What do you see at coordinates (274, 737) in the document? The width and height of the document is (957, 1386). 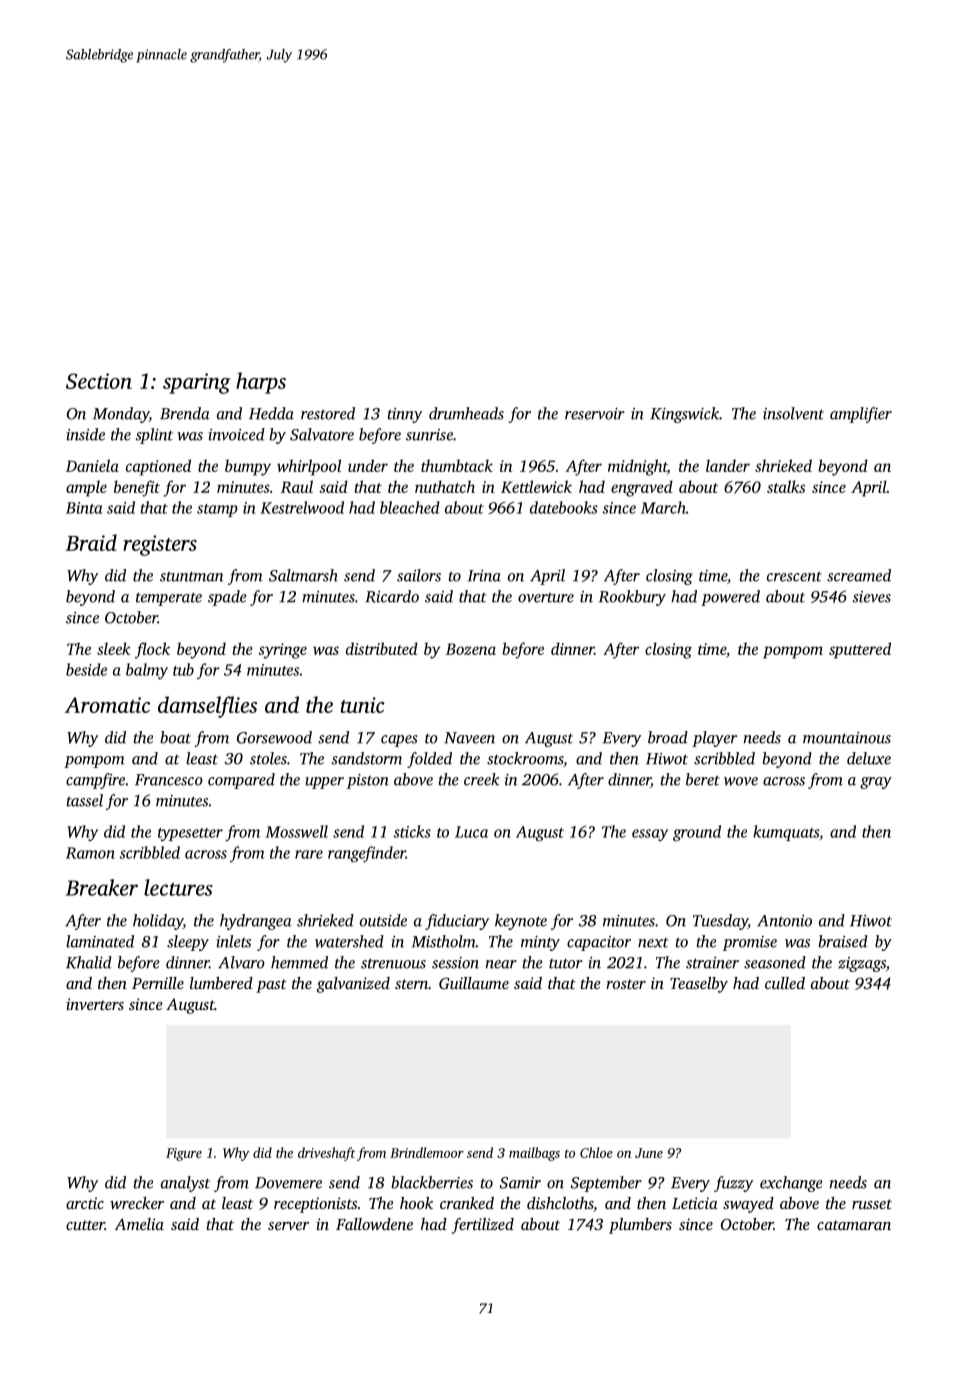 I see `Gorsewood` at bounding box center [274, 737].
